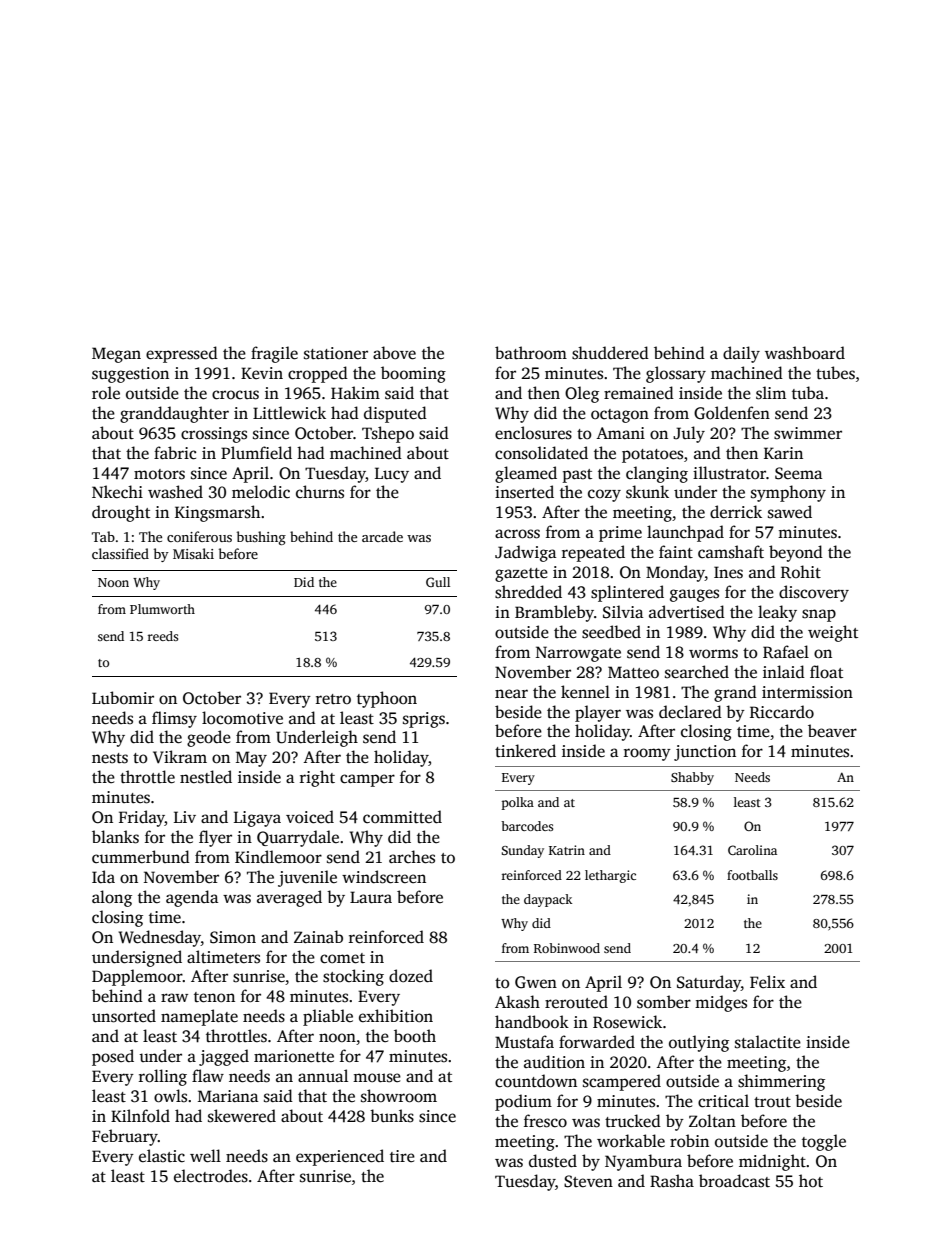  What do you see at coordinates (211, 1176) in the screenshot?
I see `electrodes` at bounding box center [211, 1176].
